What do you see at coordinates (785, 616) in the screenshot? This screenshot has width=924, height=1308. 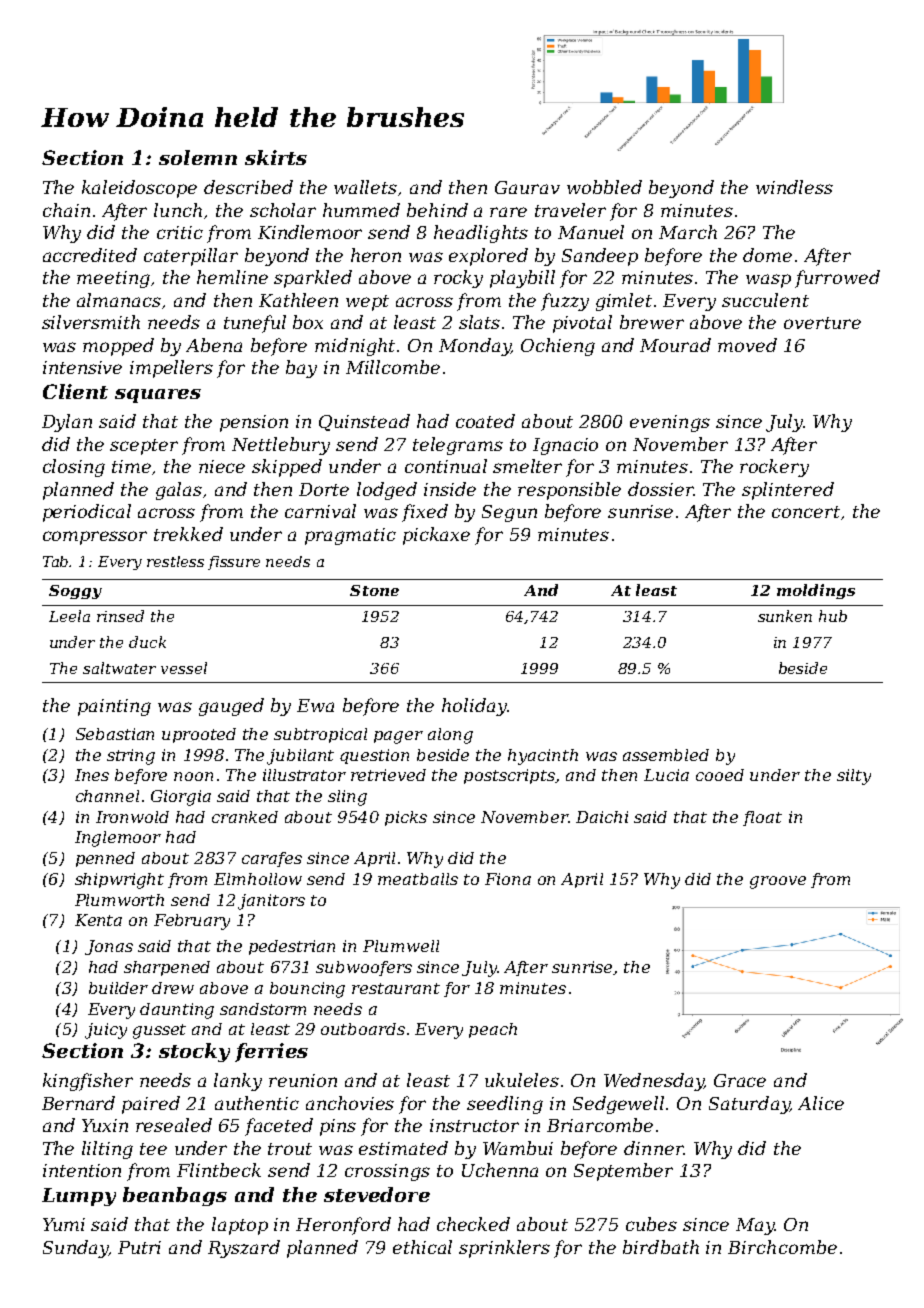 I see `sunken` at bounding box center [785, 616].
